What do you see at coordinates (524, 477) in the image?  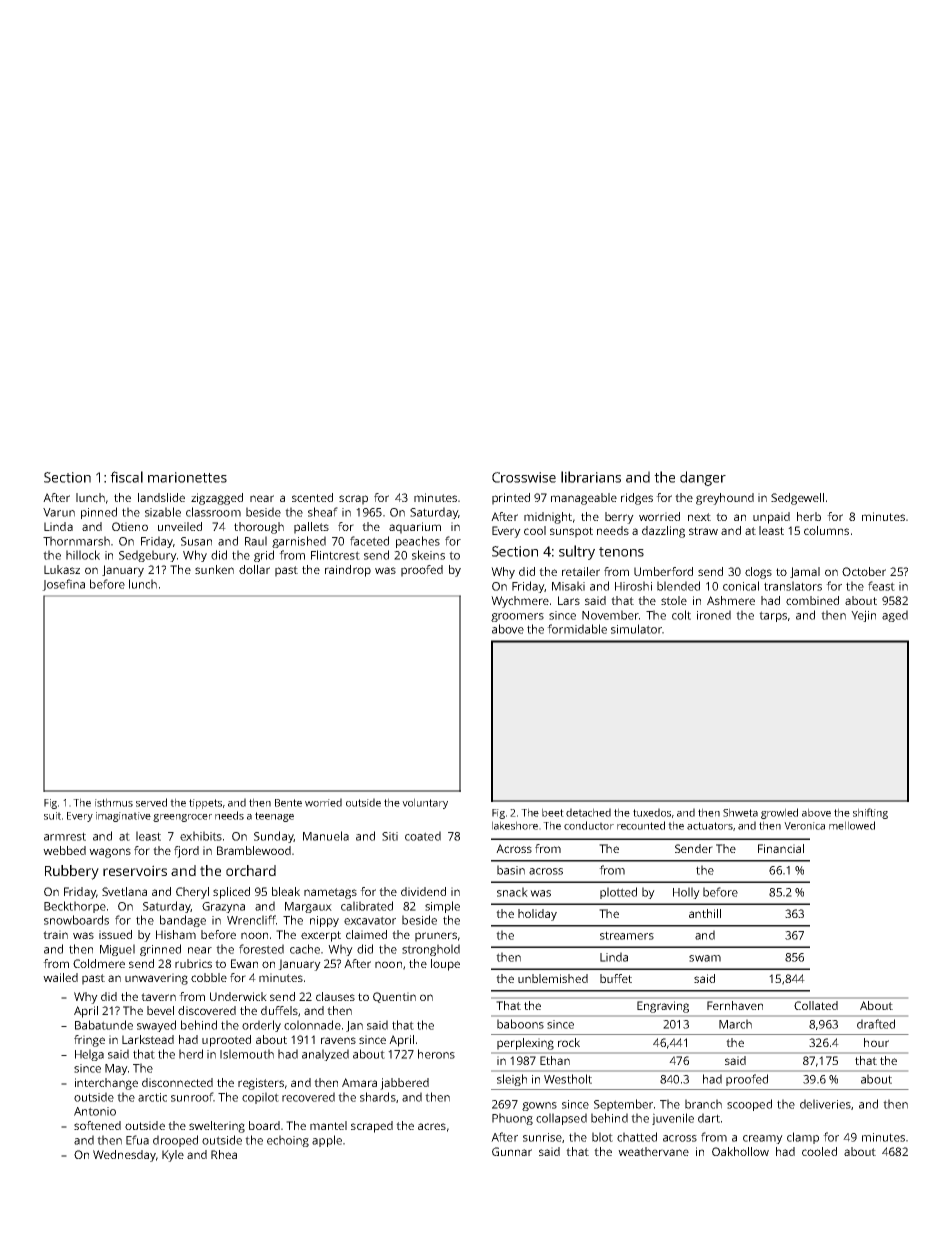 I see `Crosswise` at bounding box center [524, 477].
